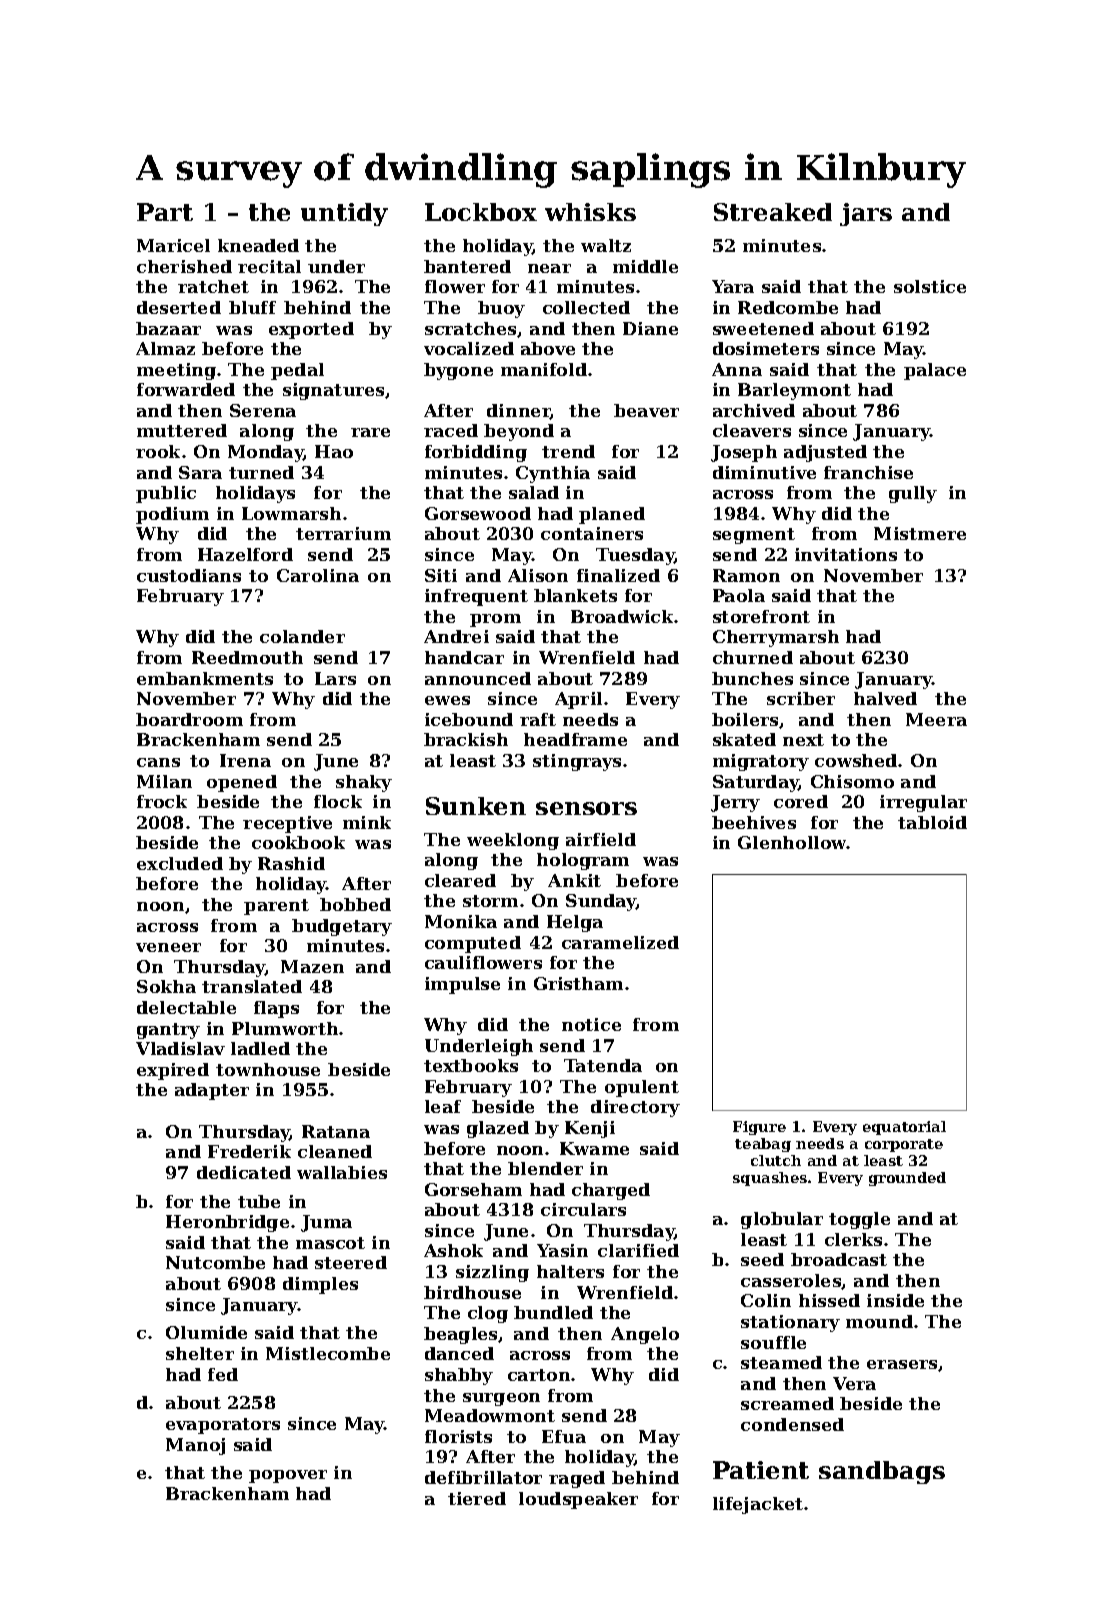  Describe the element at coordinates (302, 636) in the screenshot. I see `colander` at that location.
